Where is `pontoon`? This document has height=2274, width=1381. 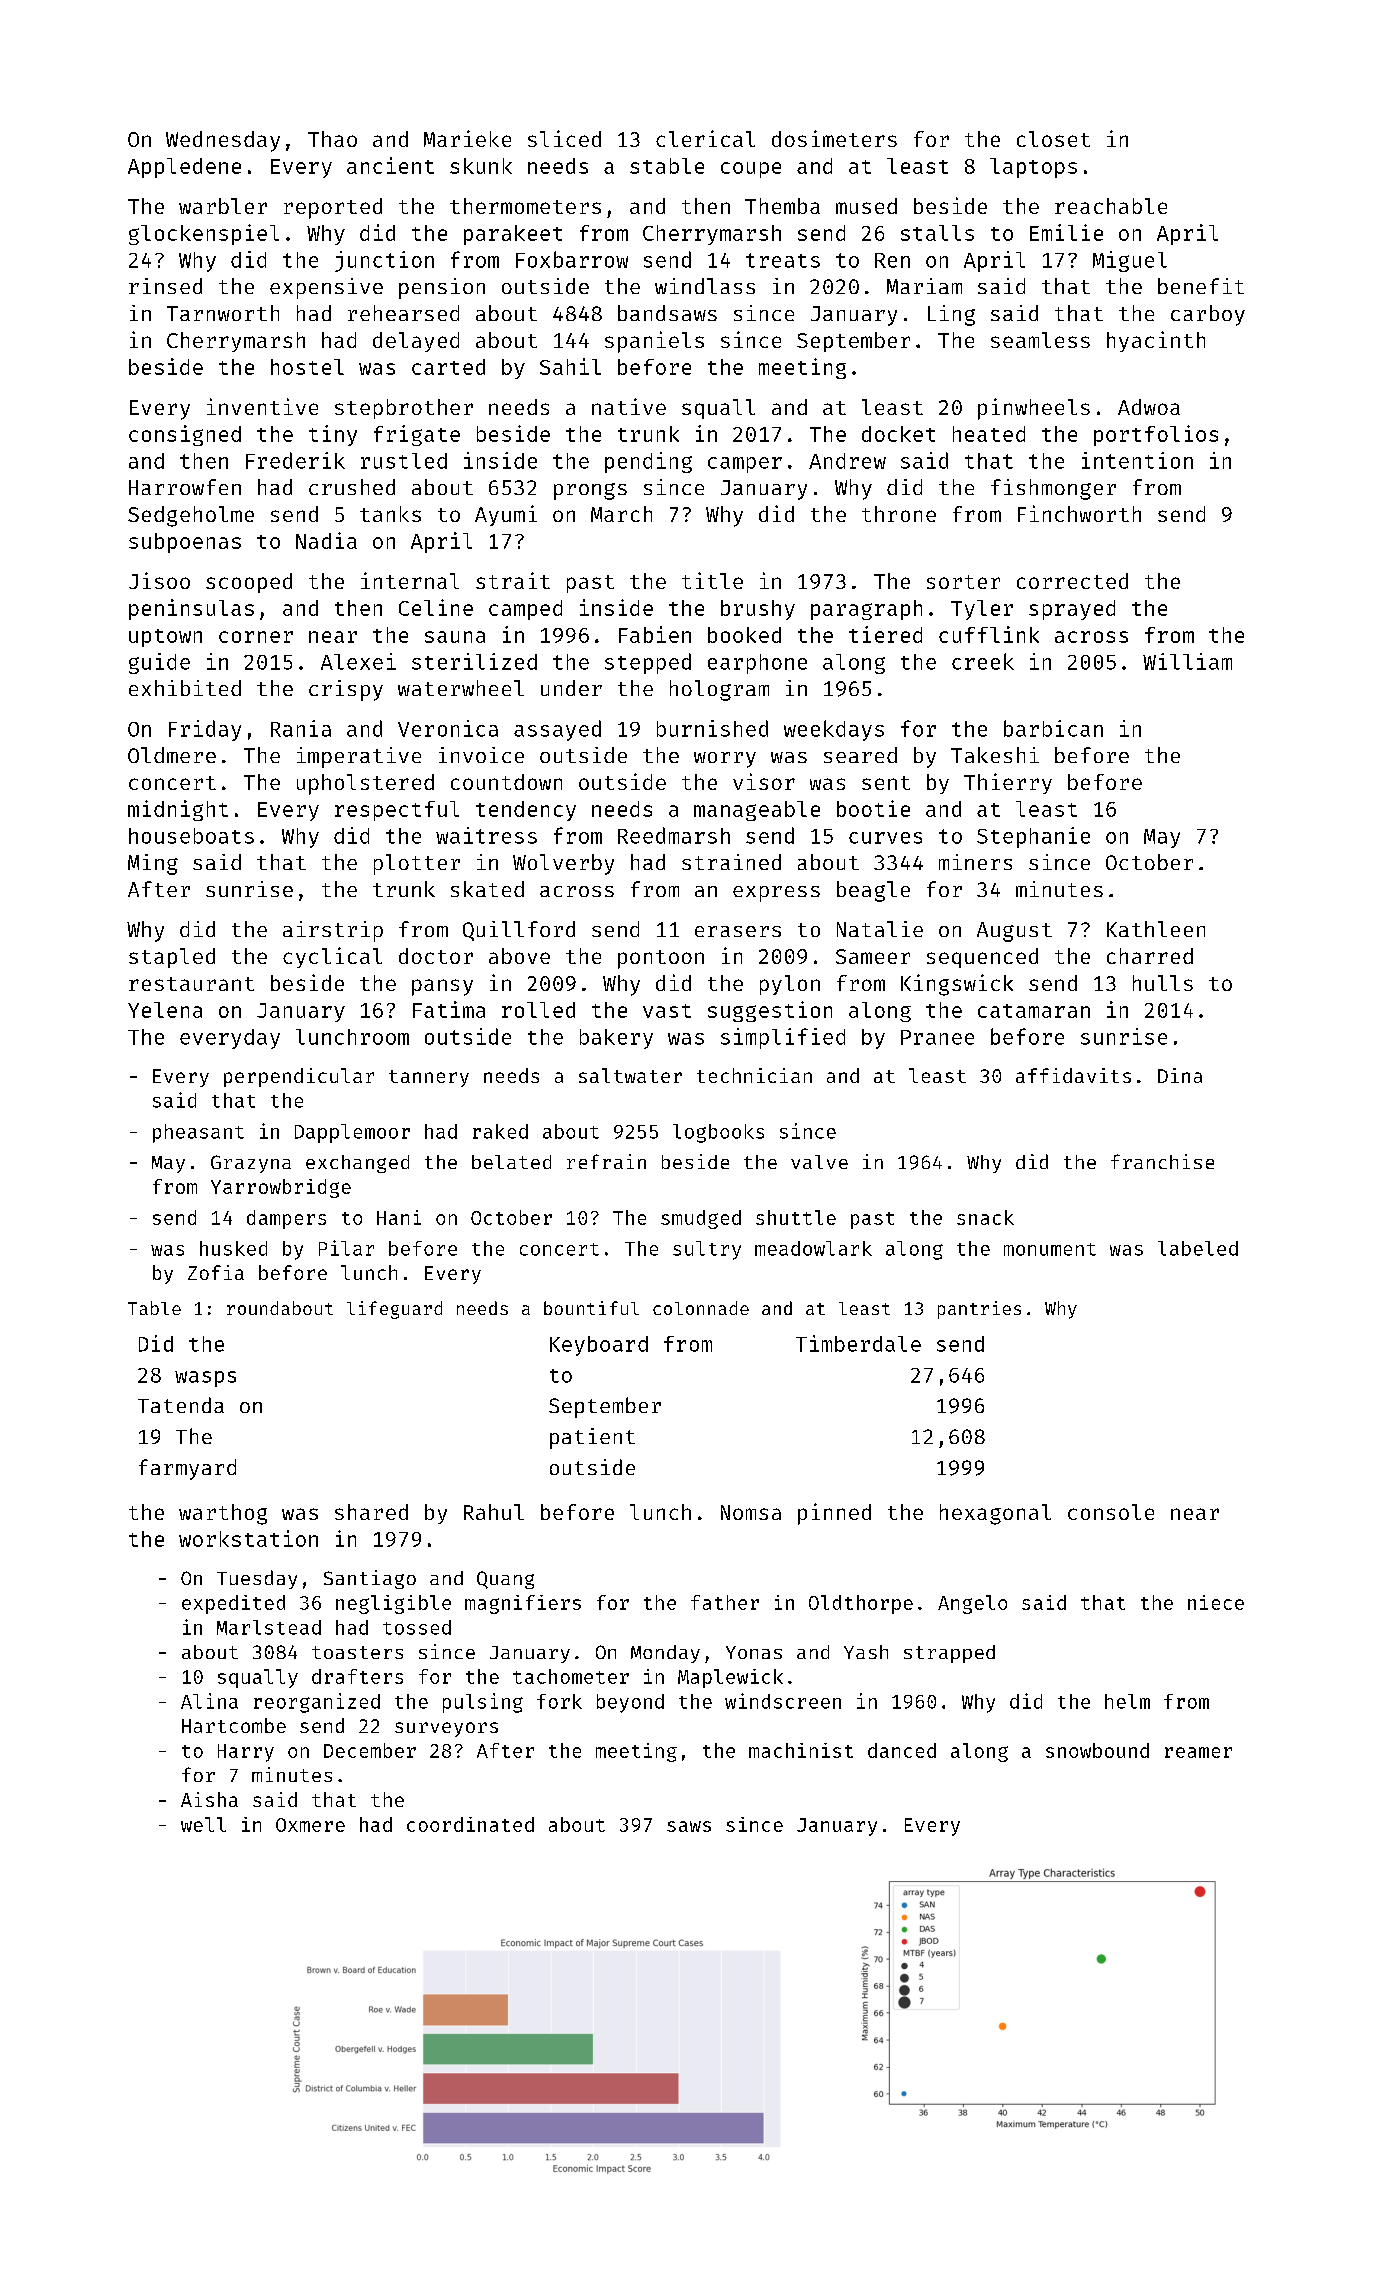
pontoon is located at coordinates (661, 959).
